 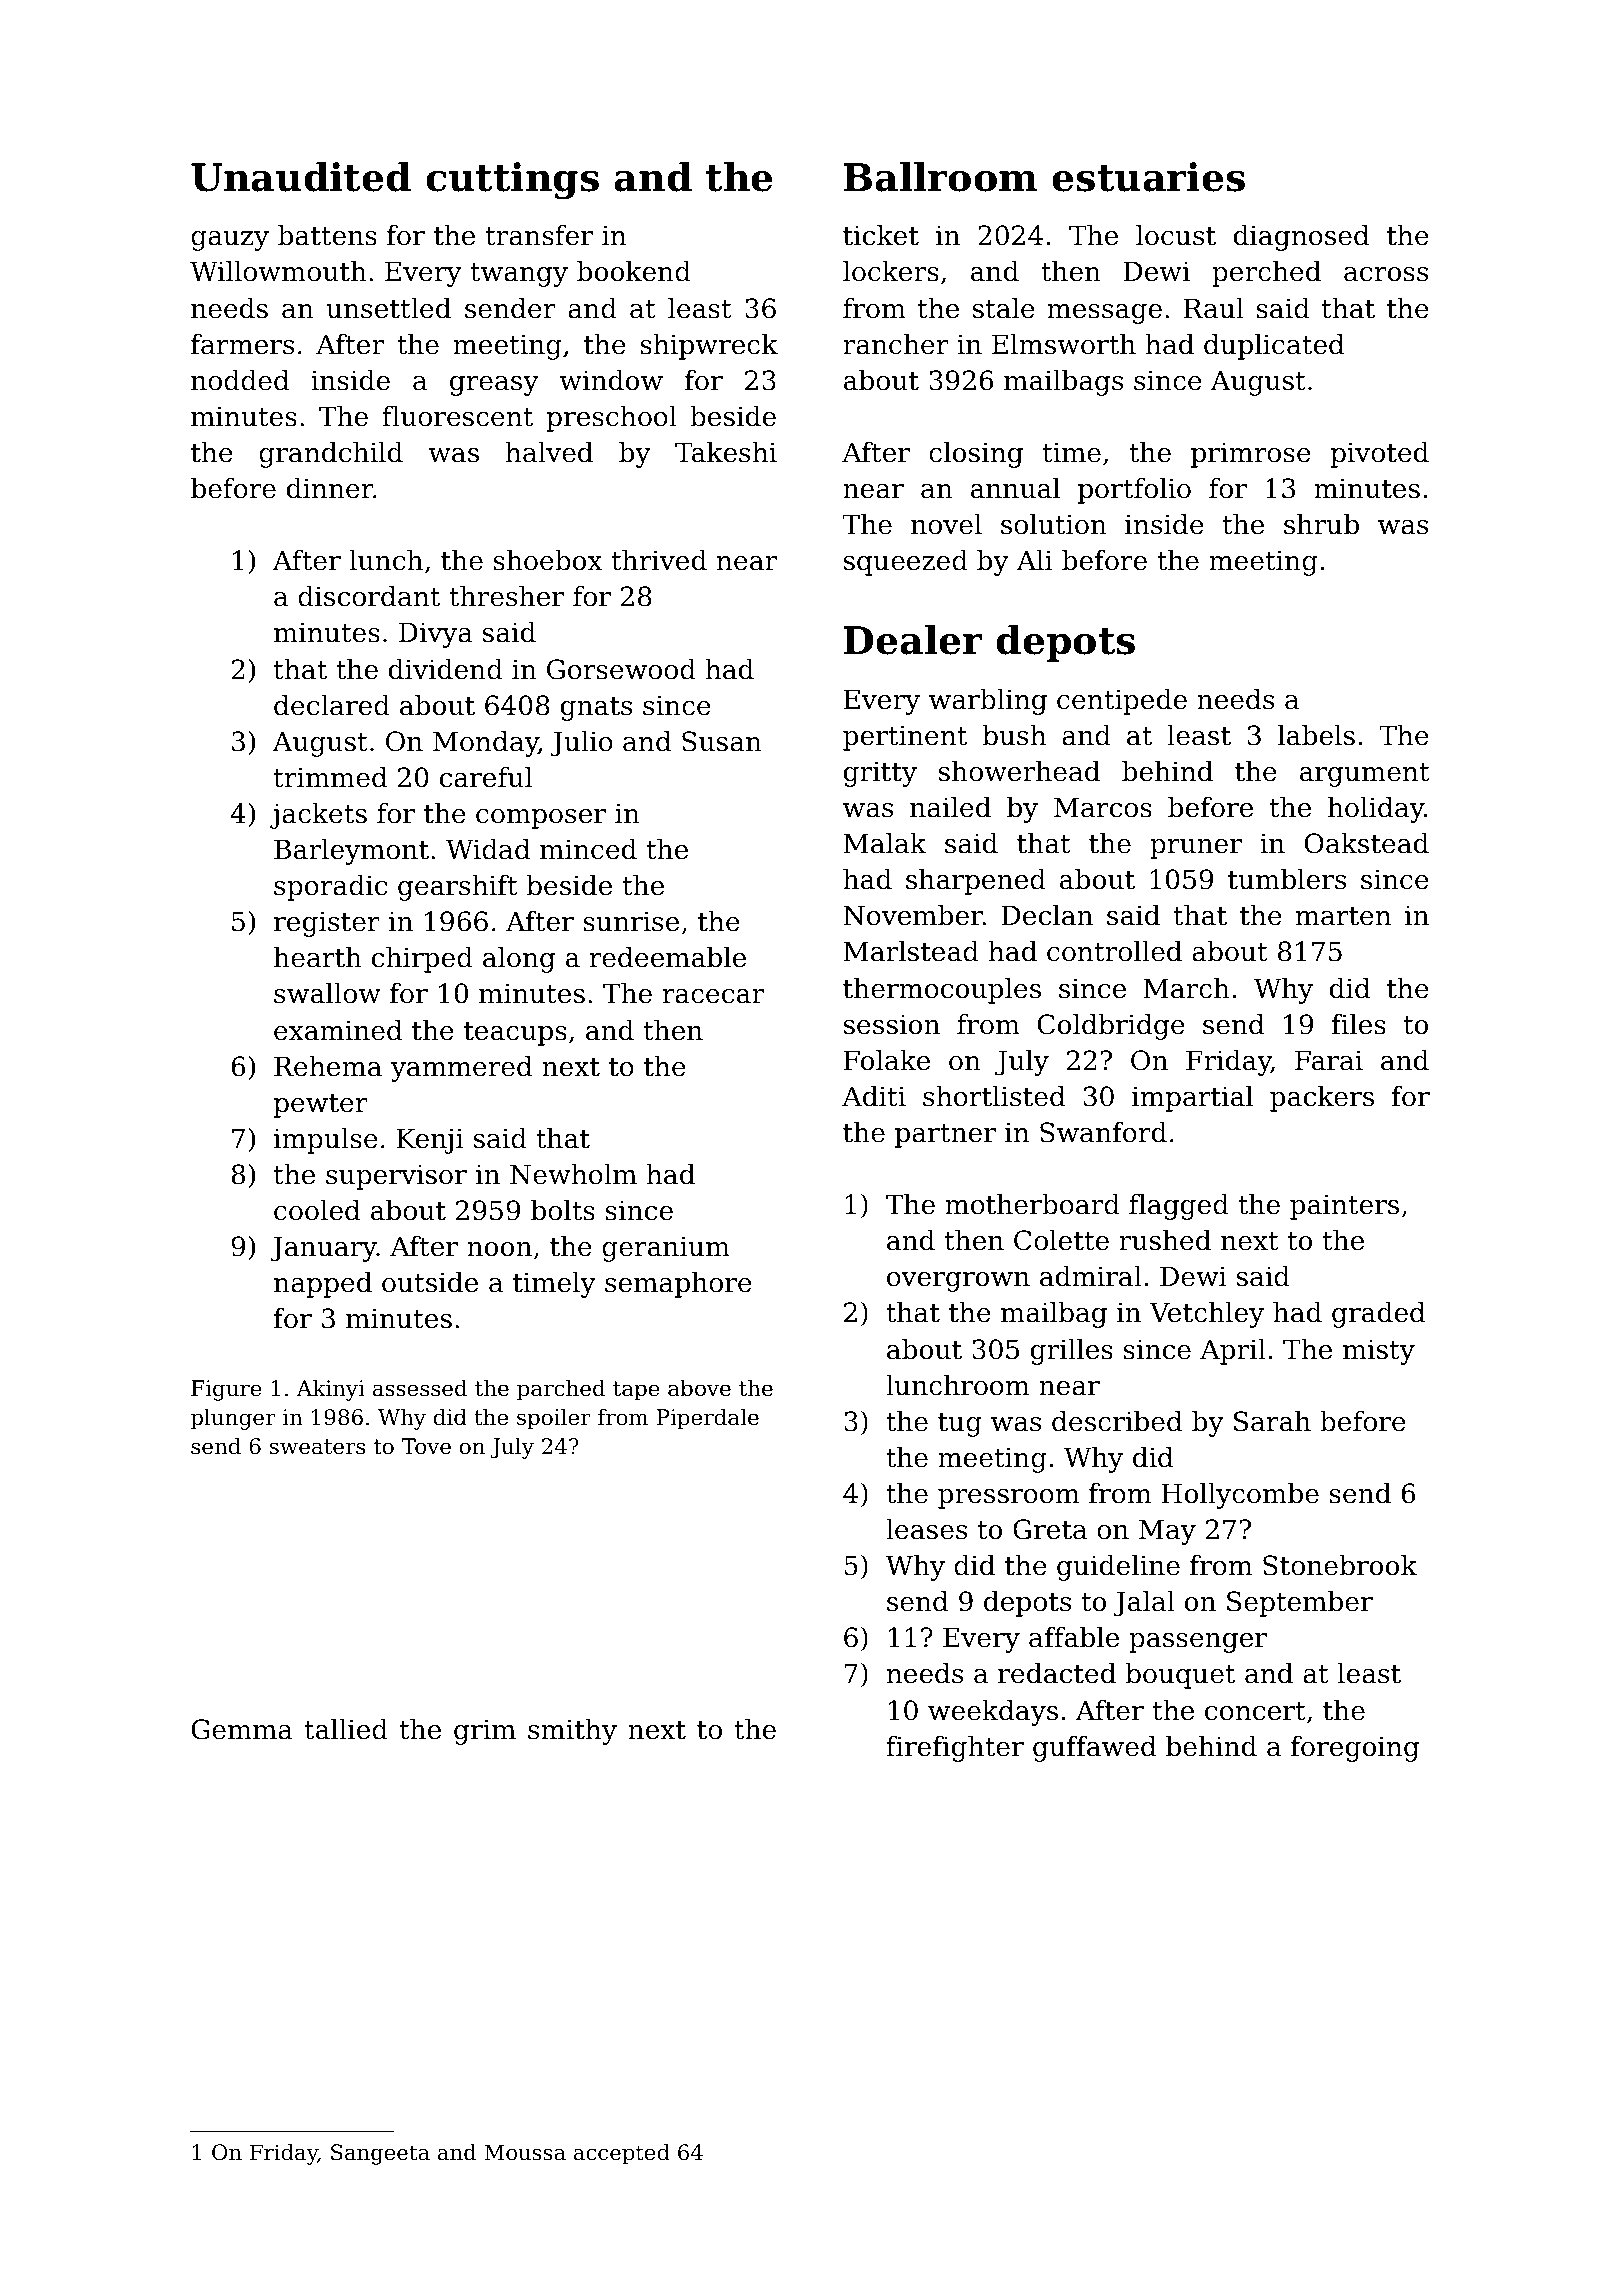 What do you see at coordinates (572, 1732) in the page?
I see `smithy` at bounding box center [572, 1732].
